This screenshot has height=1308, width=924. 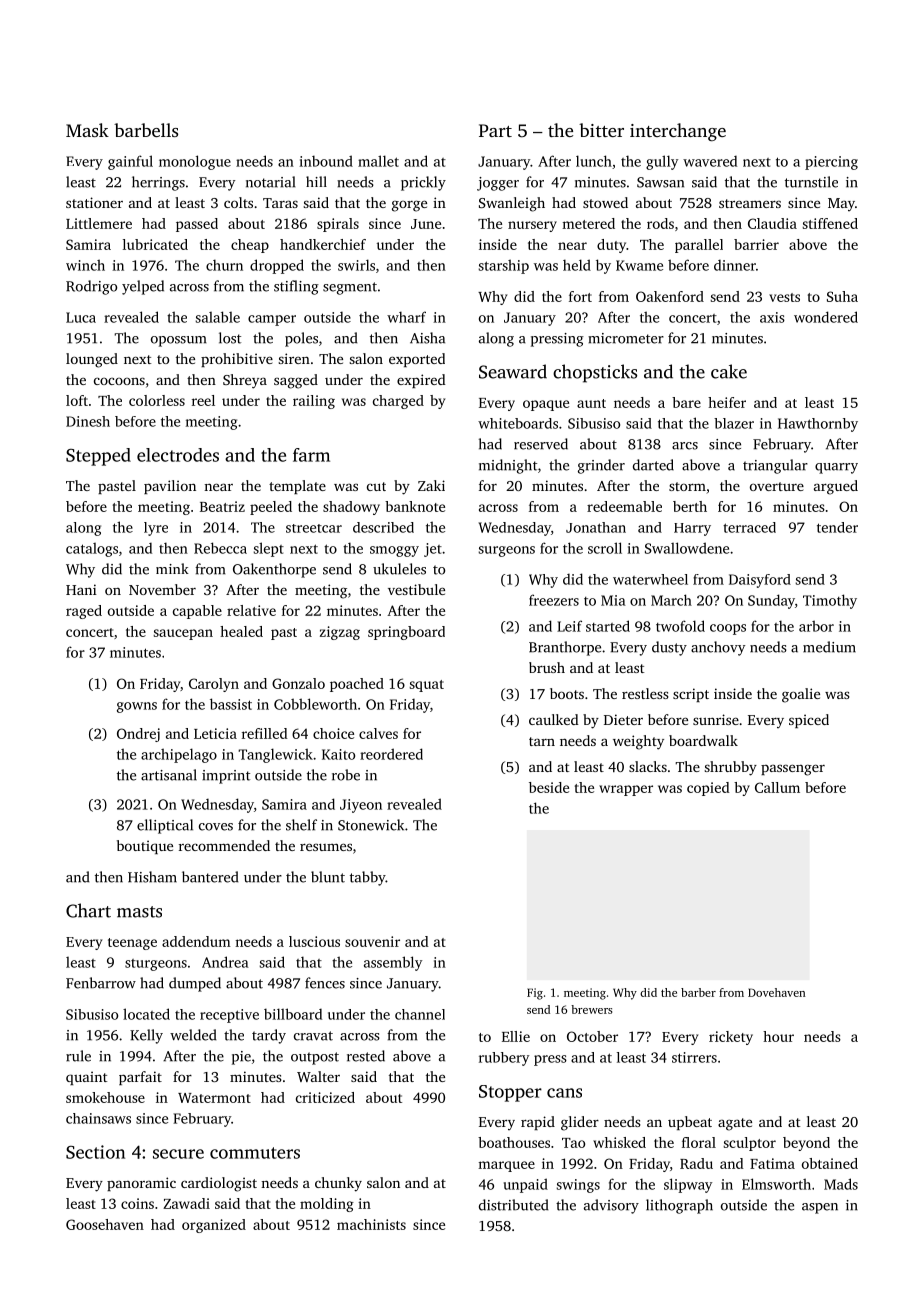 I want to click on Leticia, so click(x=215, y=733).
